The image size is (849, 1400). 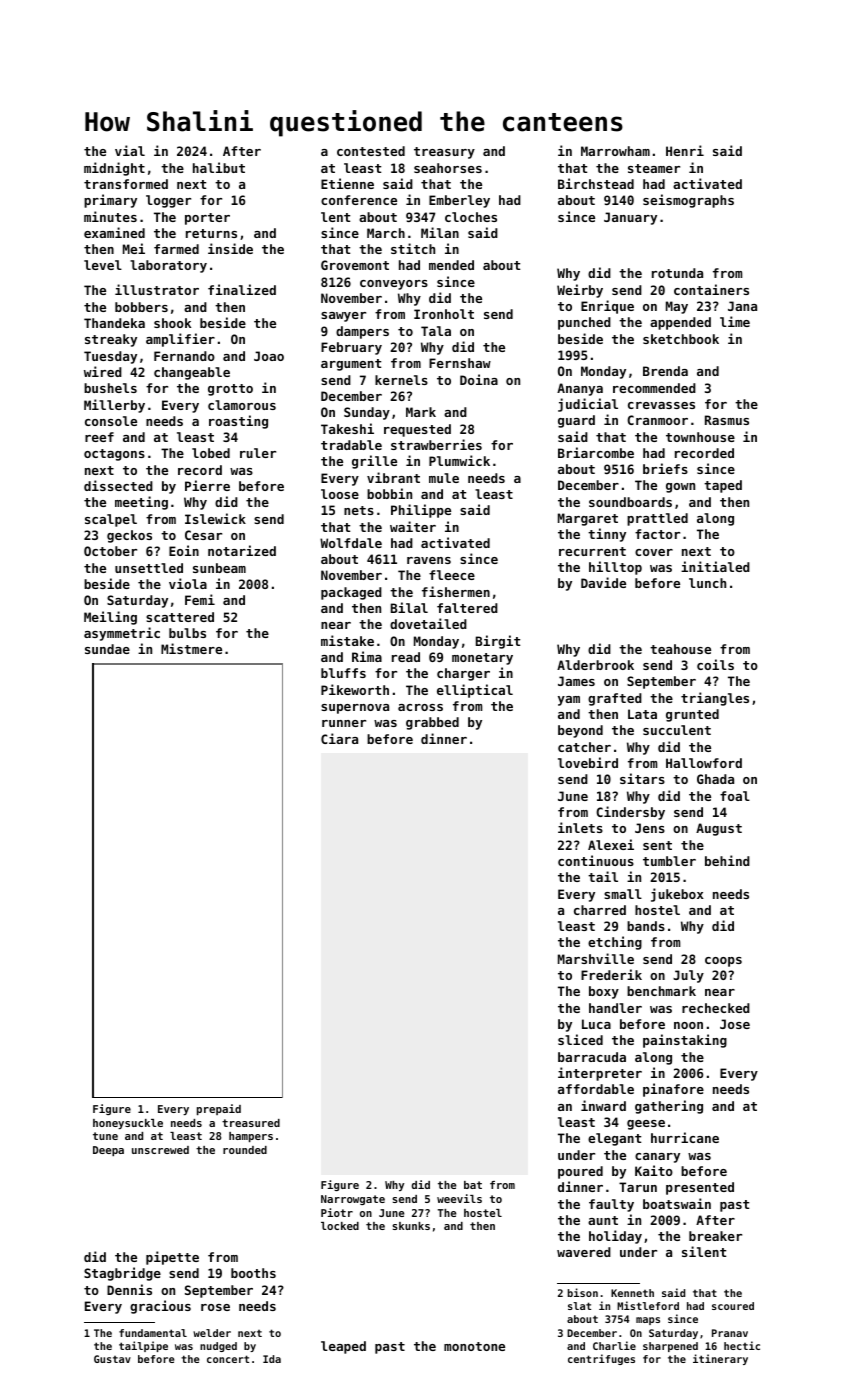 I want to click on Marrowham, so click(x=615, y=151).
